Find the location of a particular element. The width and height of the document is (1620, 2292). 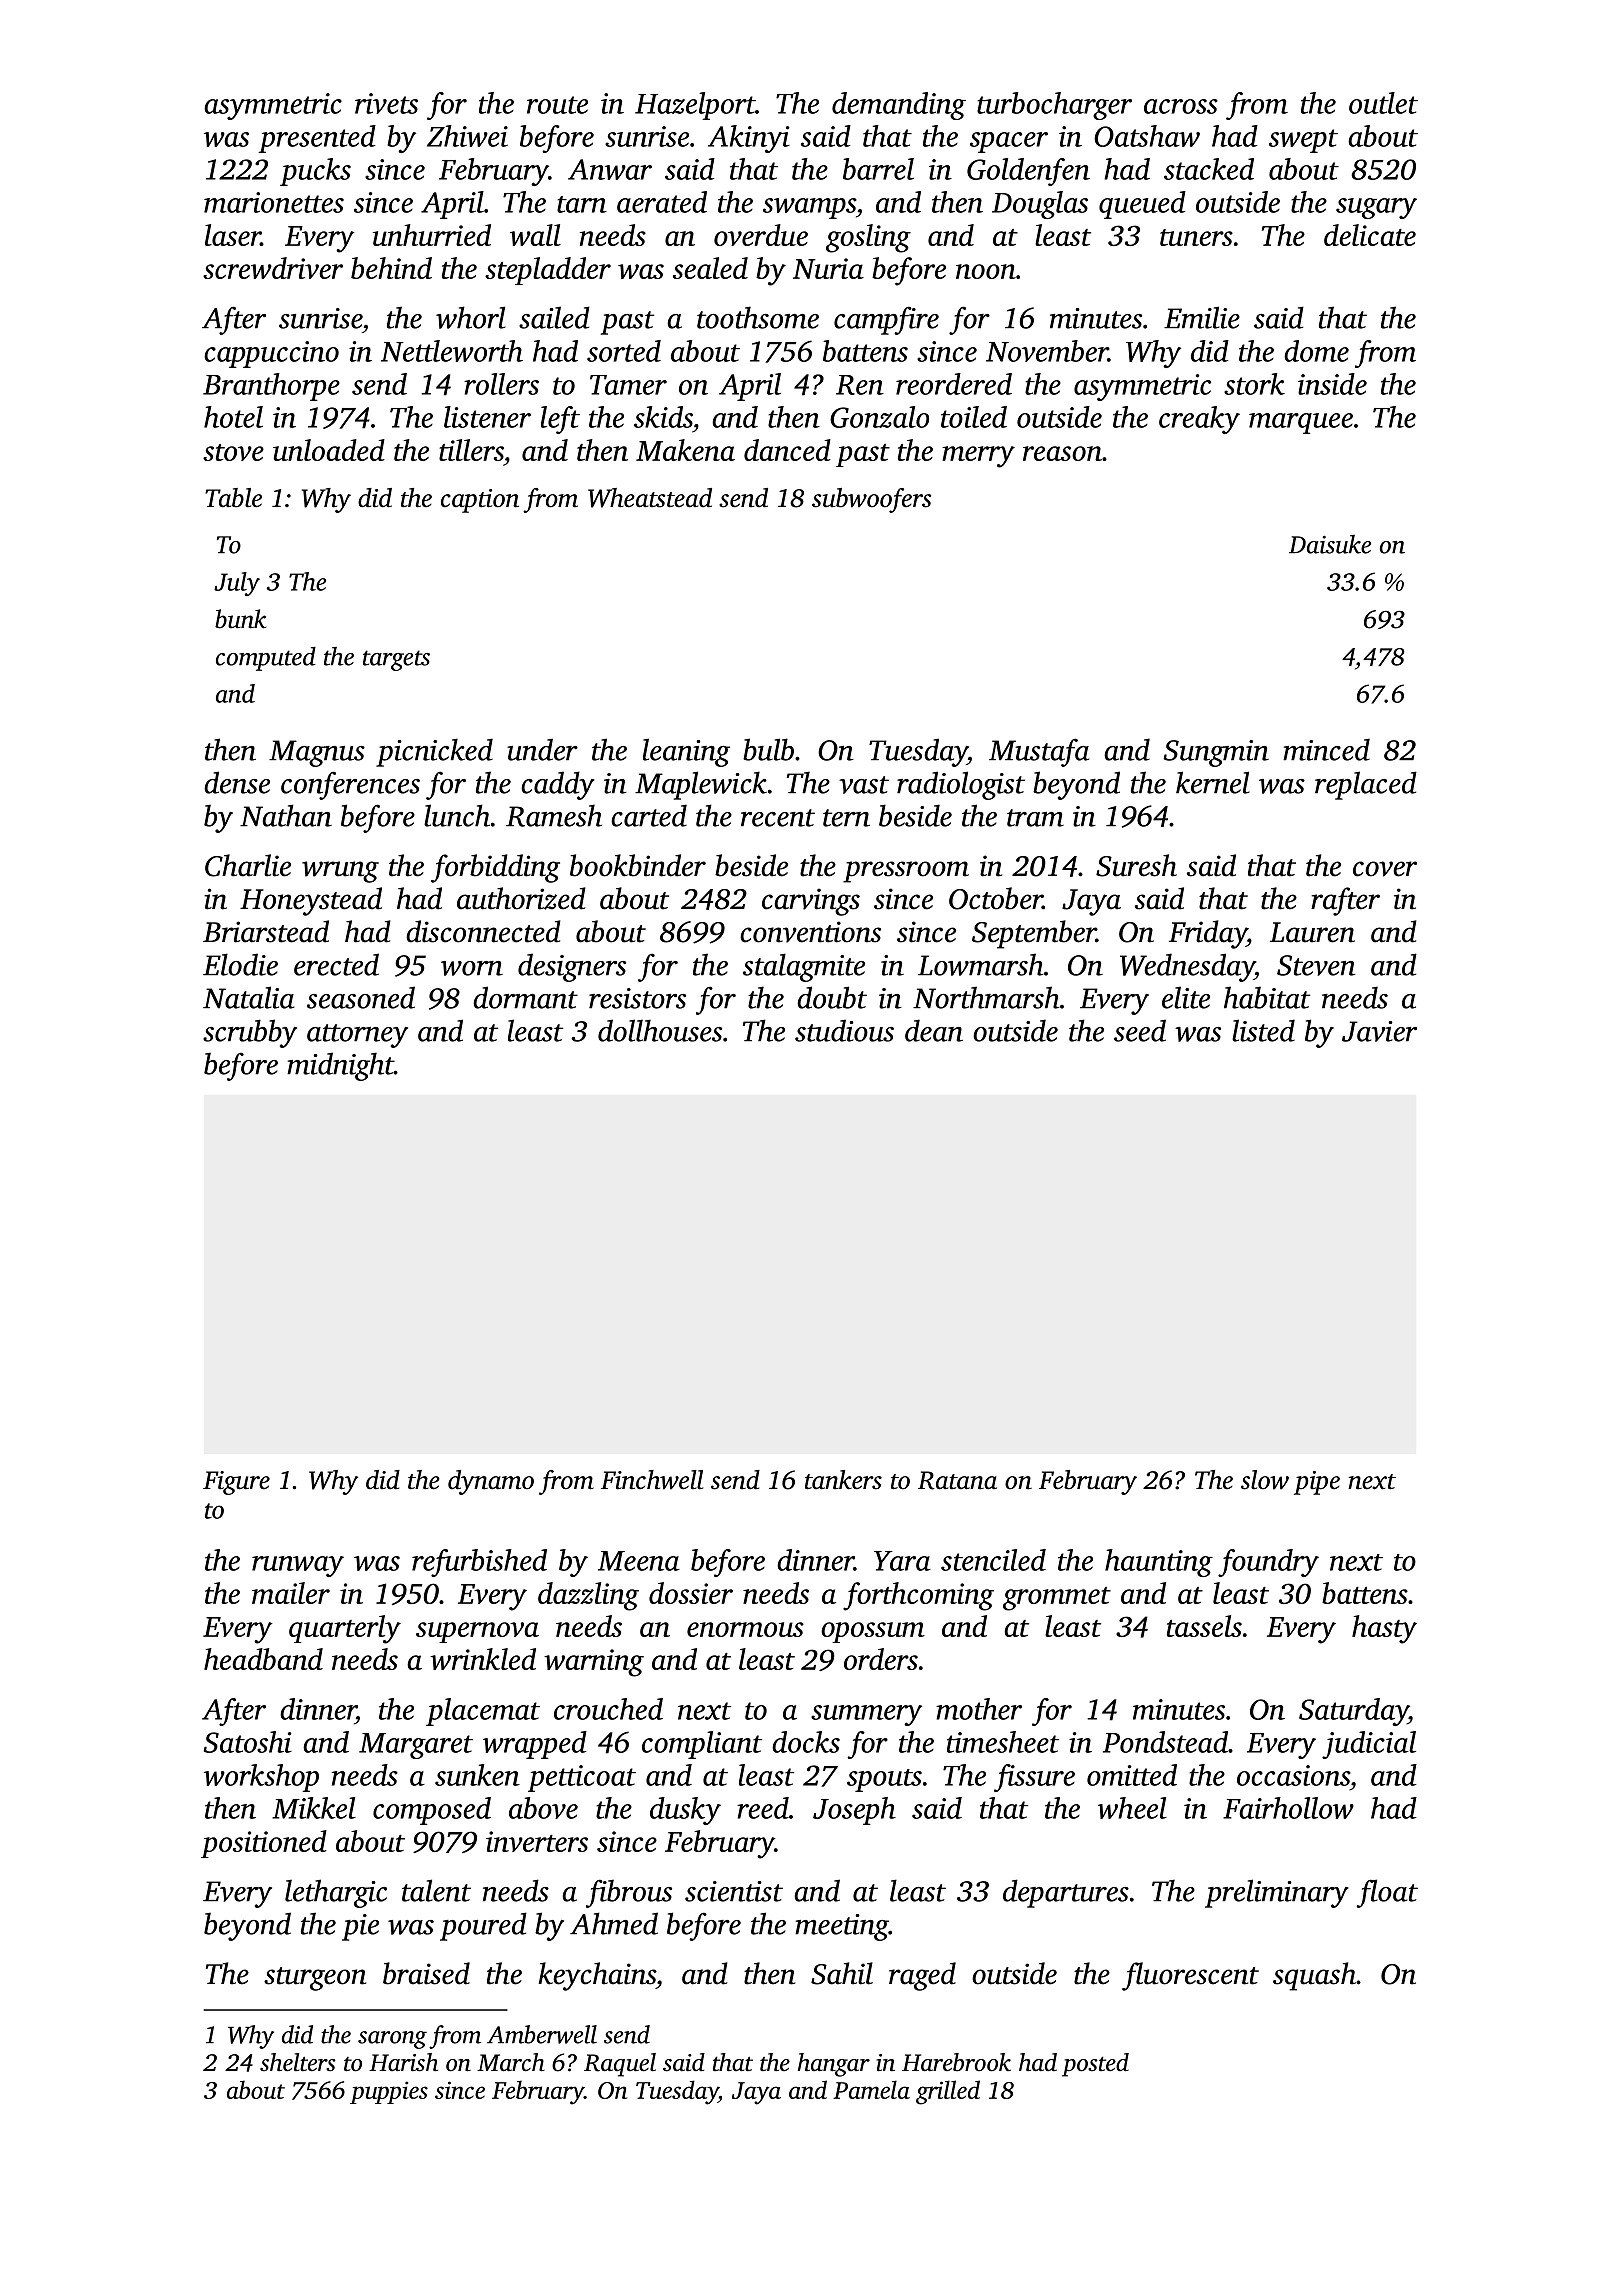

Amberwell is located at coordinates (542, 2034).
